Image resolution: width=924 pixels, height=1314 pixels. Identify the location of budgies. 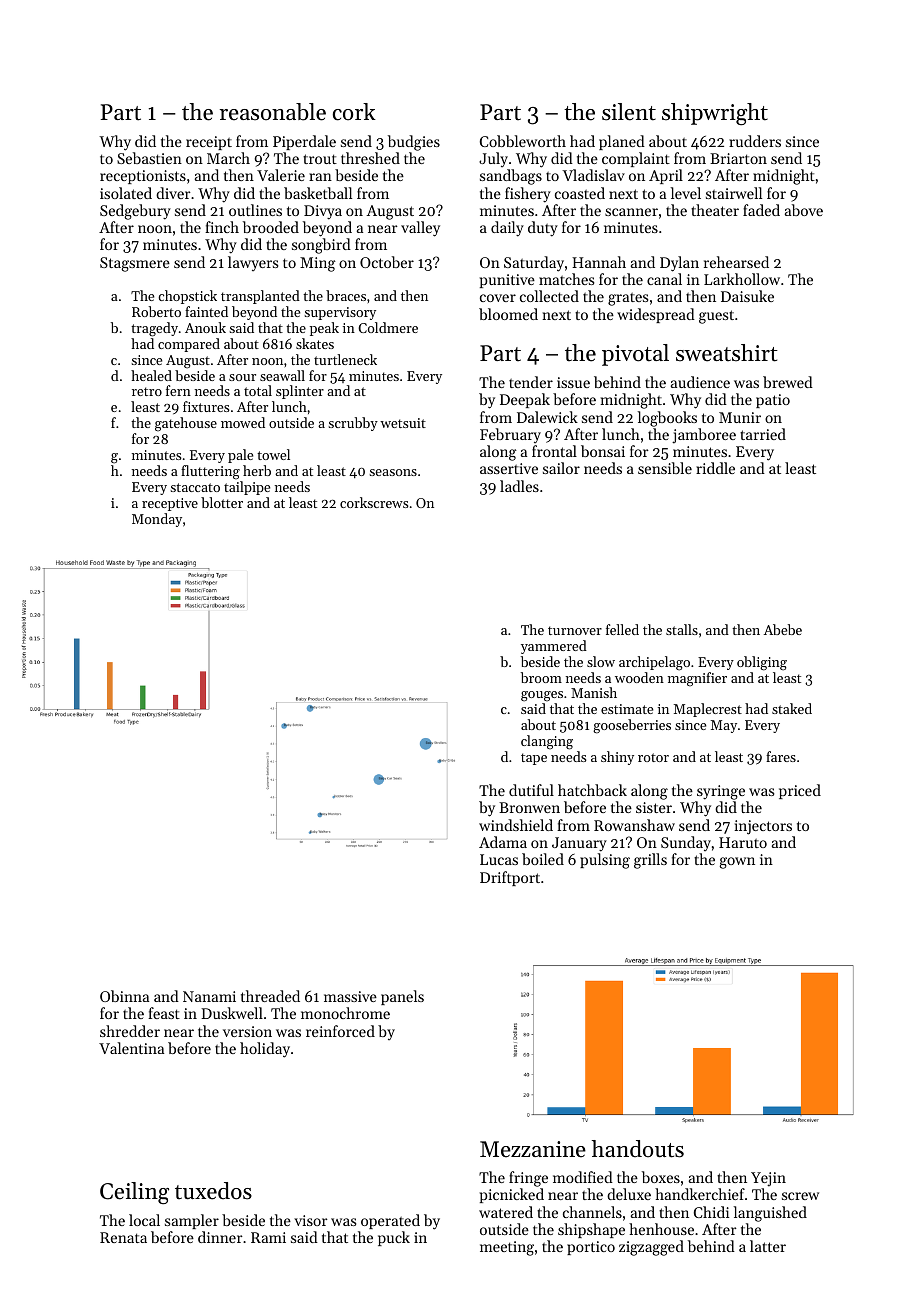
(414, 143).
